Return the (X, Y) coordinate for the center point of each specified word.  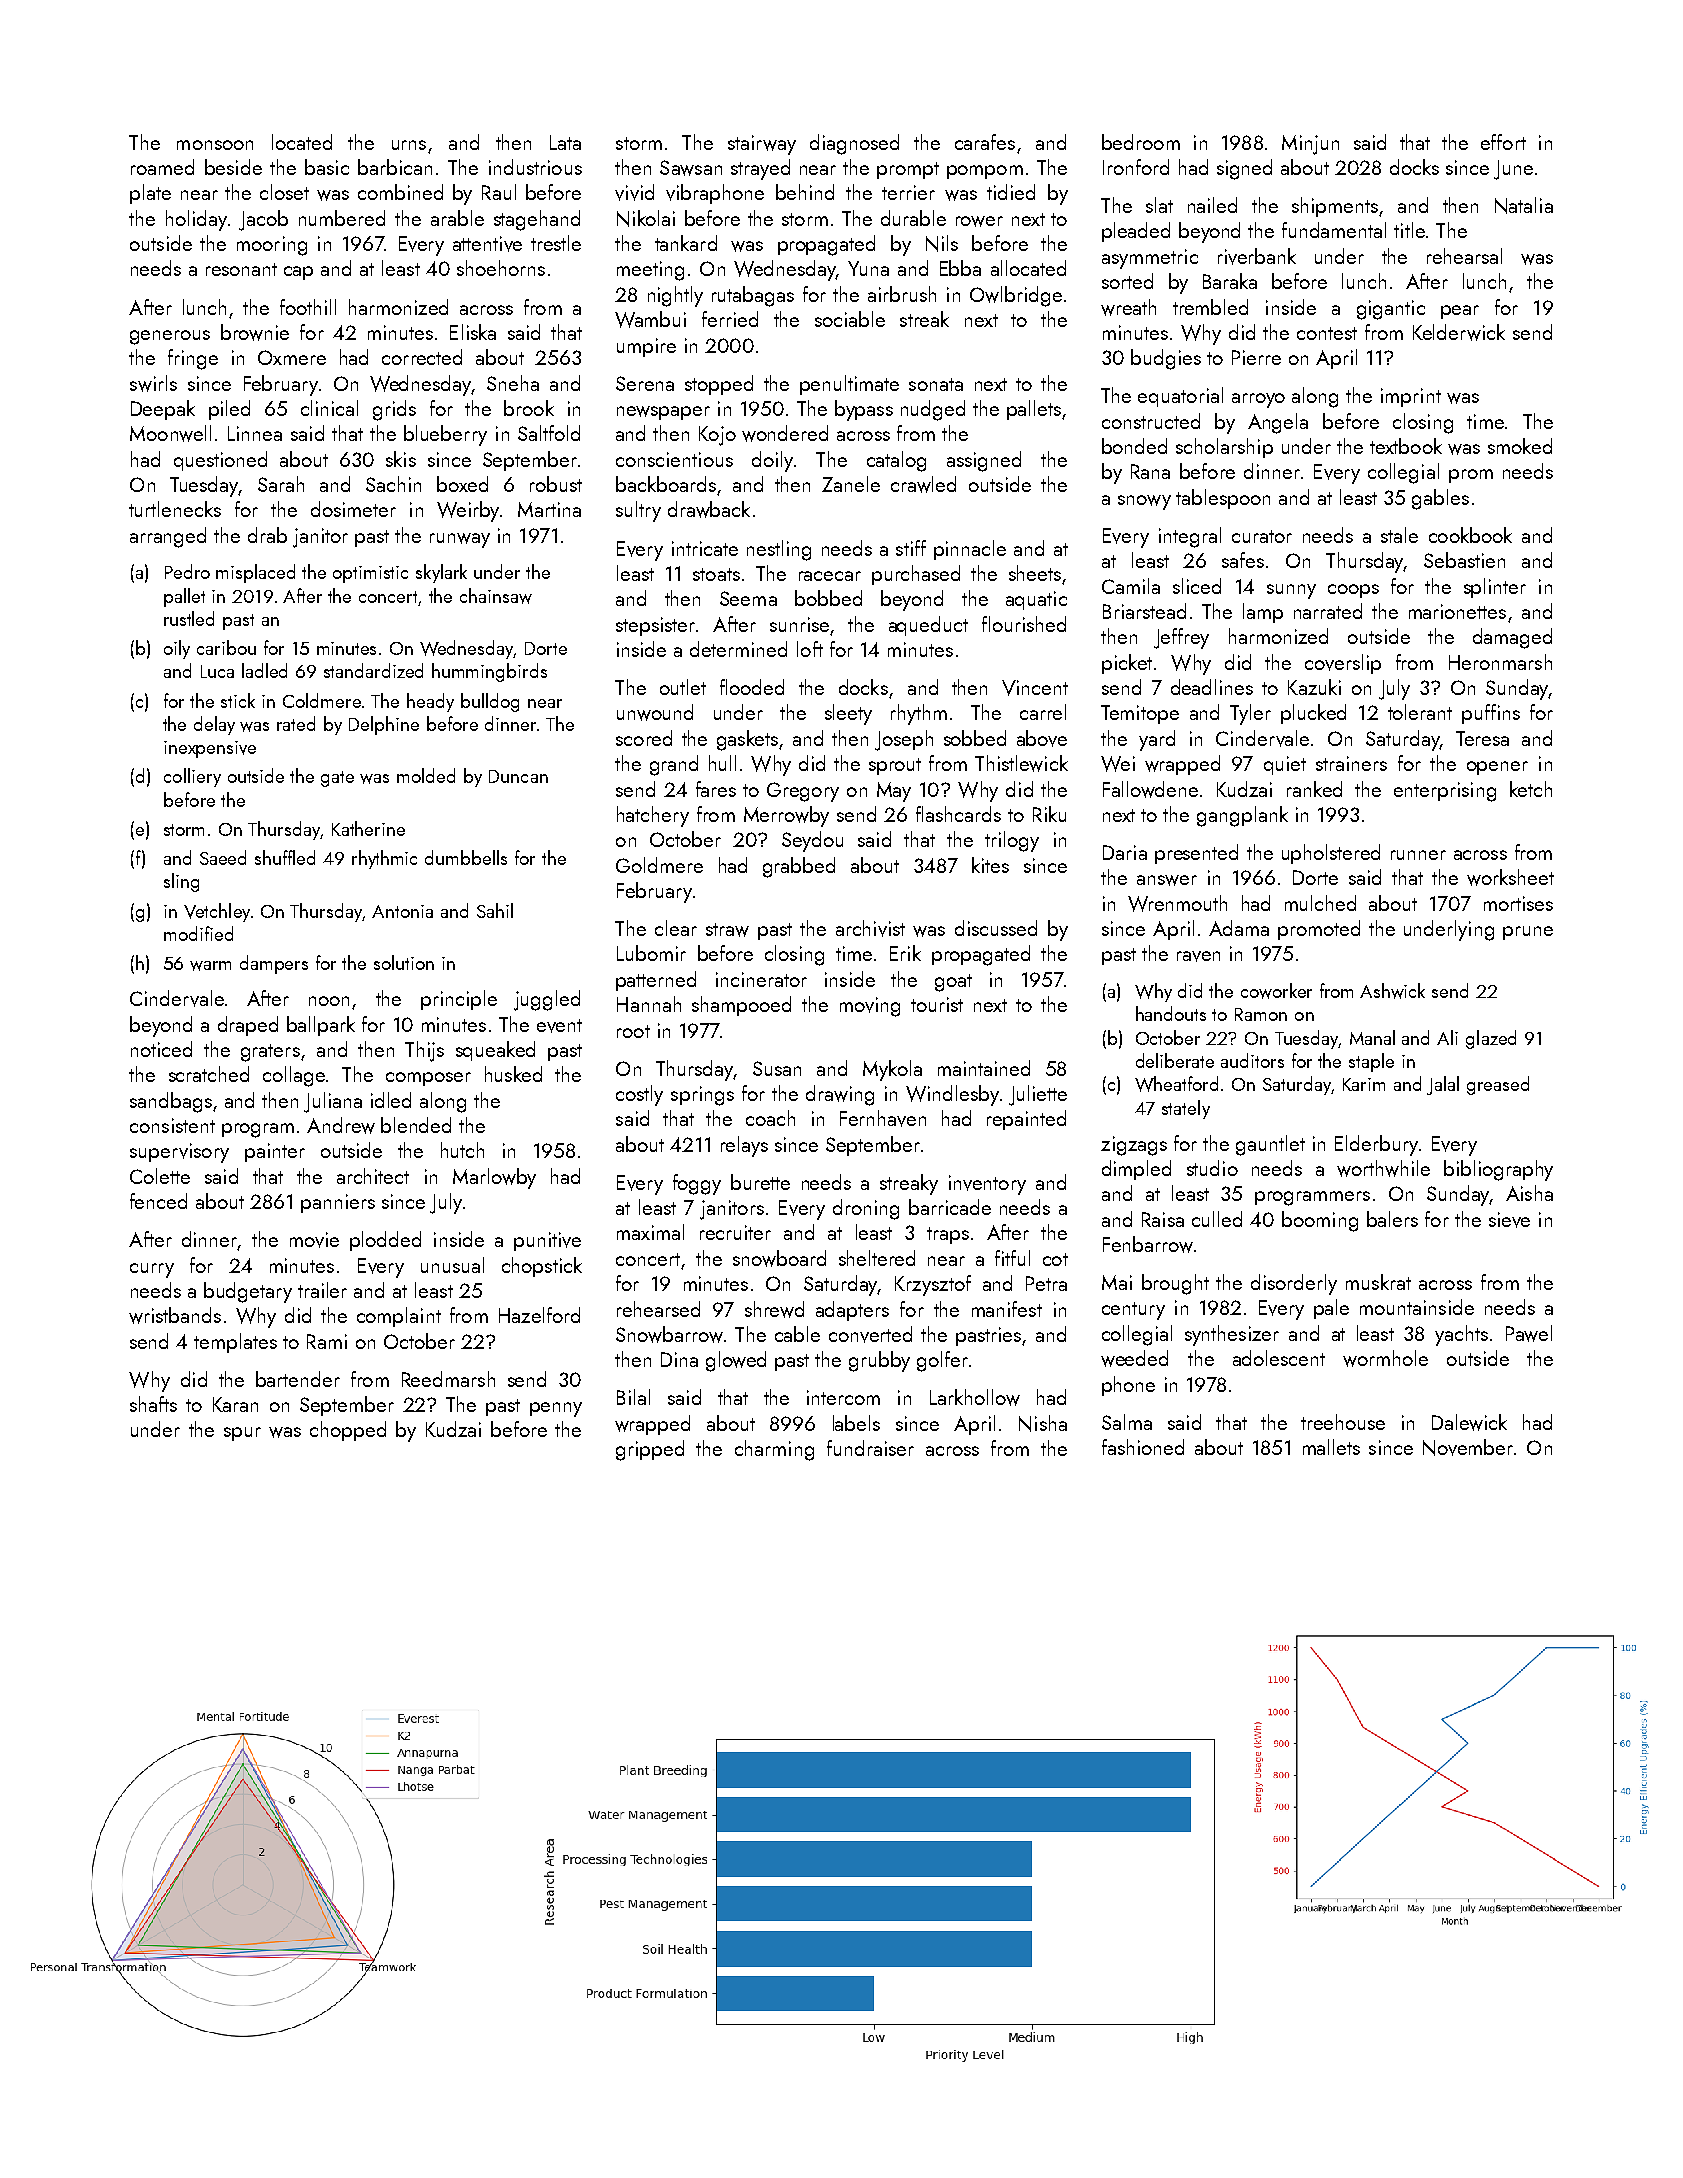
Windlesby (952, 1095)
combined (400, 192)
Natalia (1524, 205)
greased (1498, 1085)
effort (1503, 142)
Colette (160, 1176)
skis (401, 459)
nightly (675, 296)
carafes (985, 142)
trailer (322, 1290)
